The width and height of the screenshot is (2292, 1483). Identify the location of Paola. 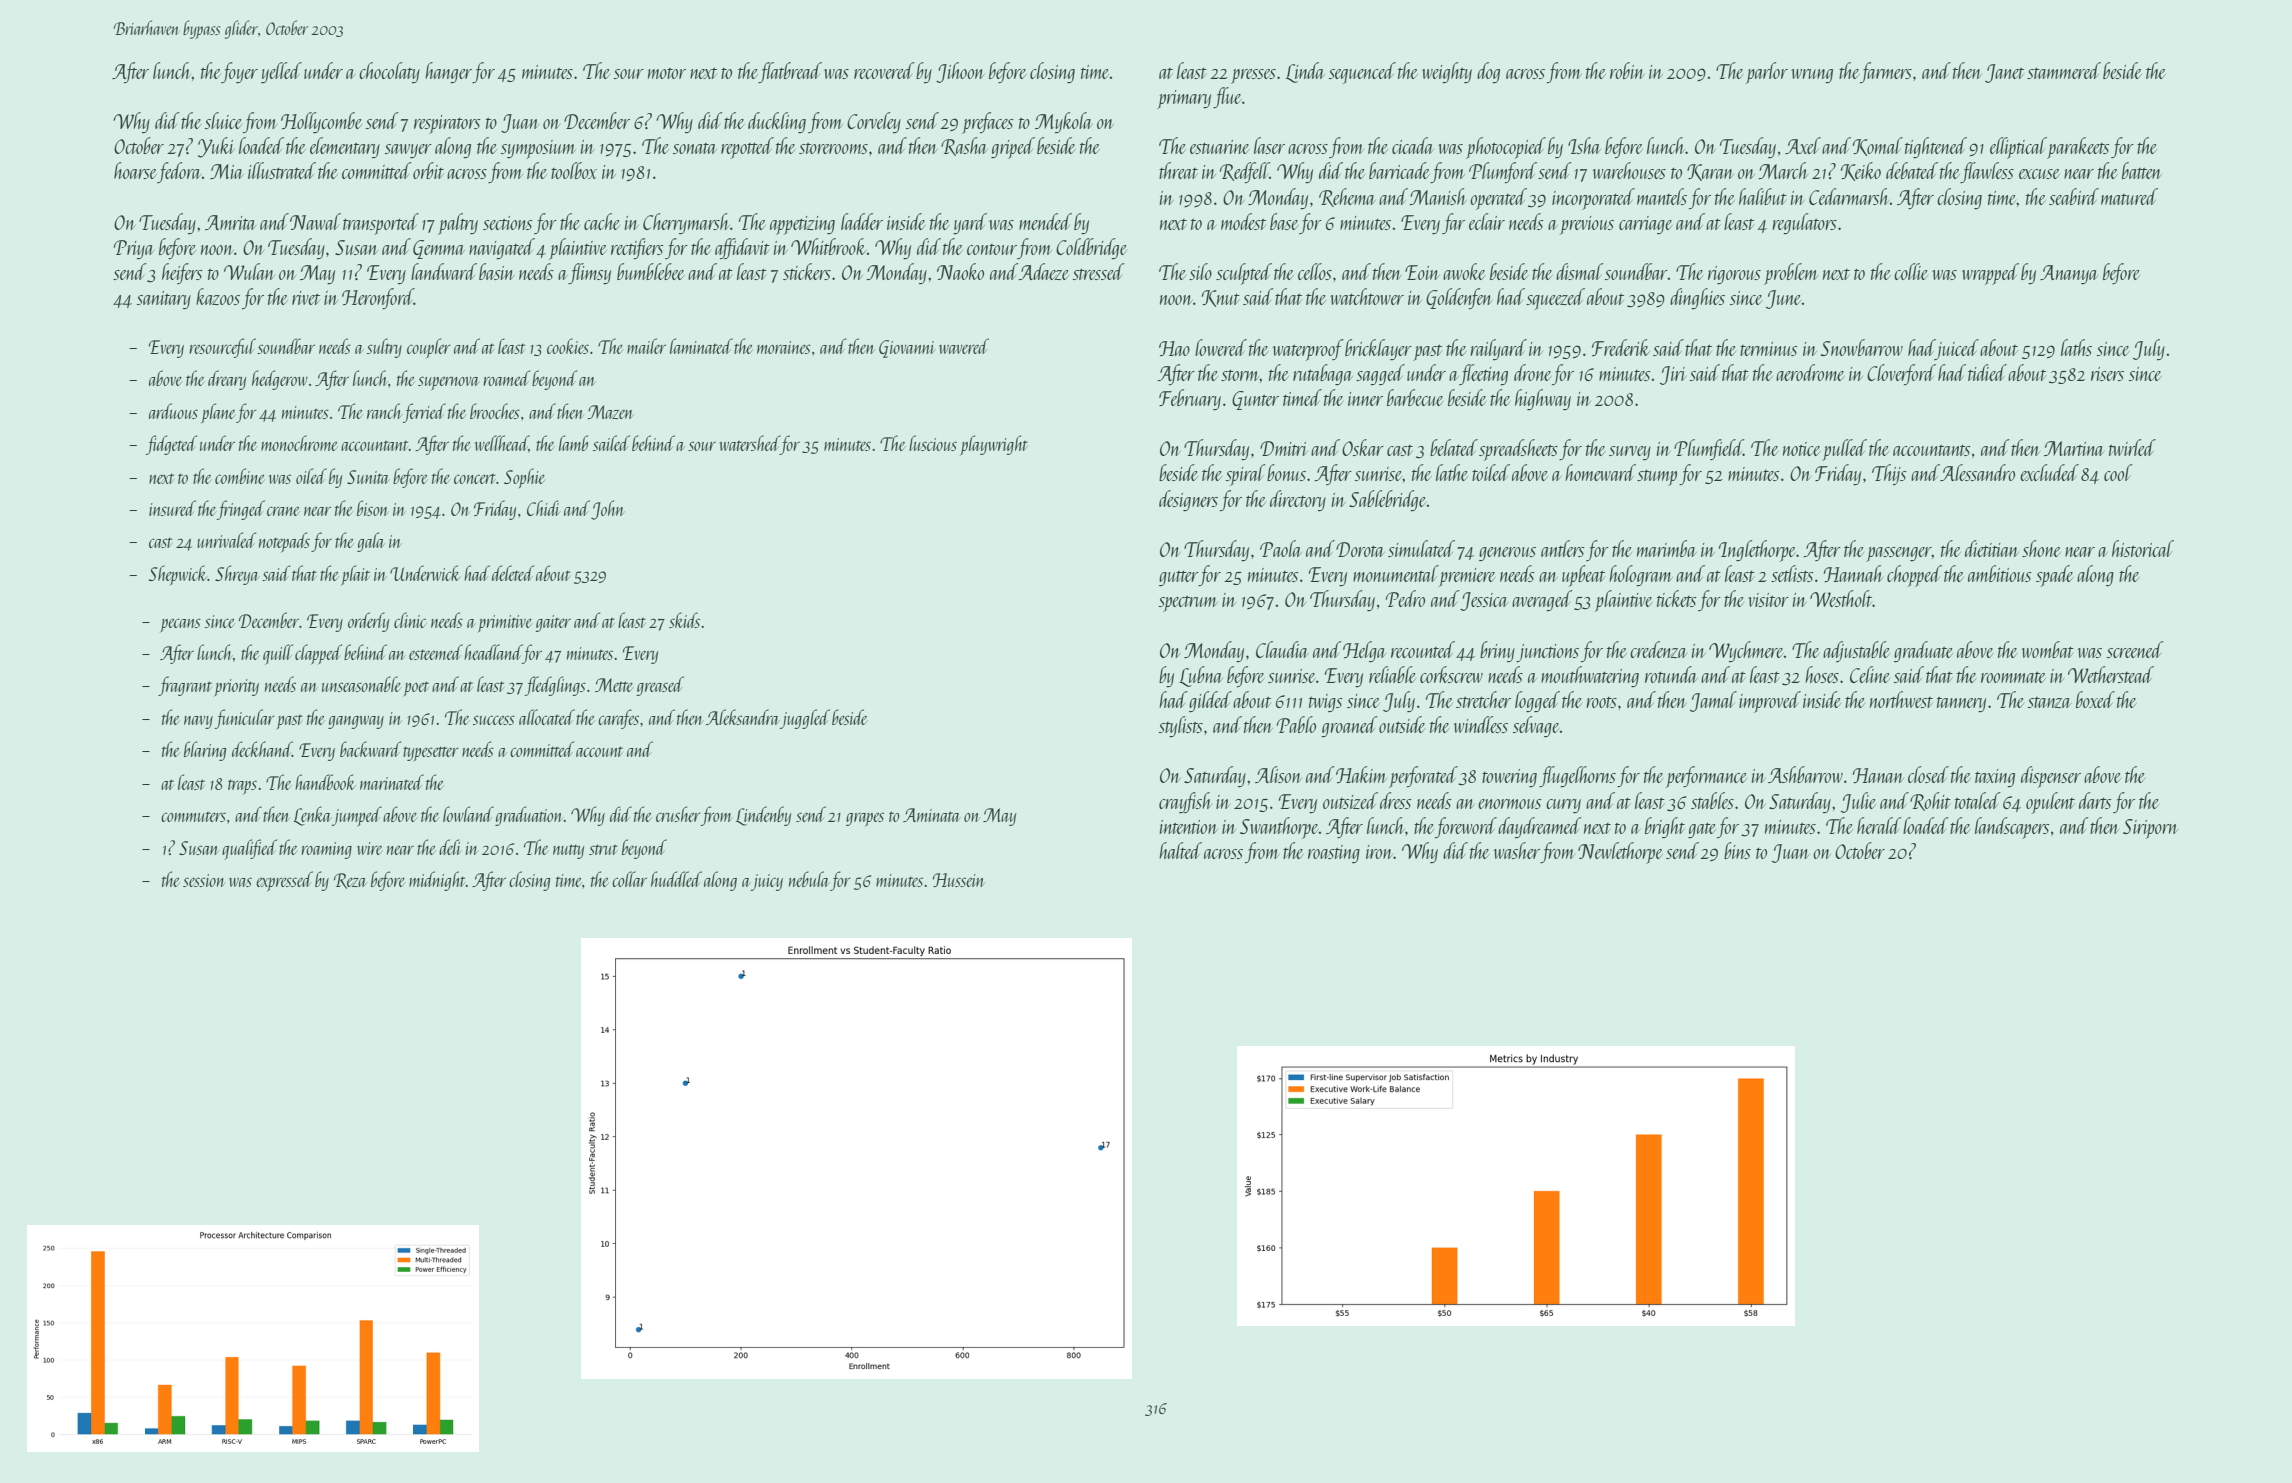
(1281, 548).
